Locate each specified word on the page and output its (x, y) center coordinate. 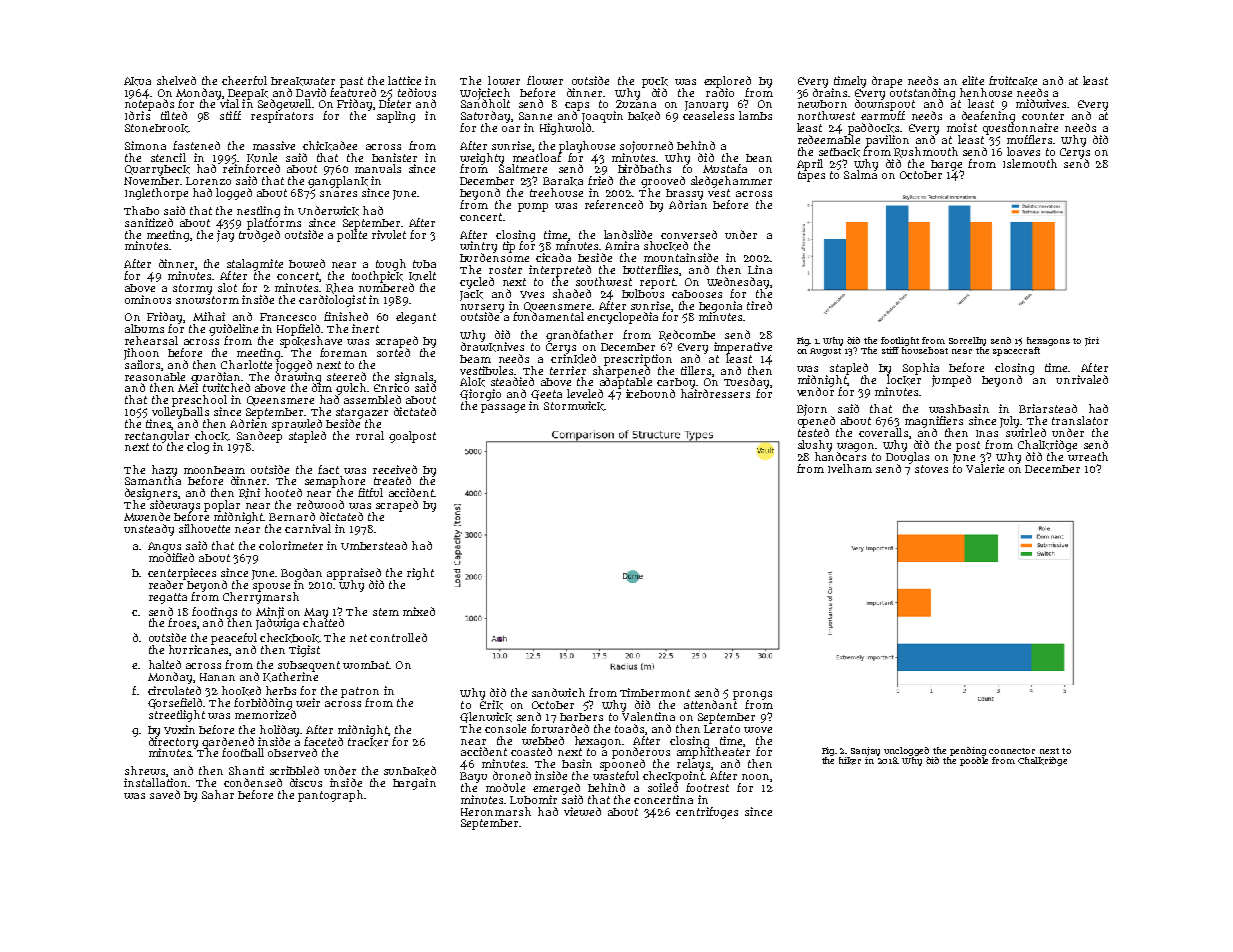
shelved (176, 80)
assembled (372, 399)
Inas (987, 433)
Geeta (546, 395)
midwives (1041, 103)
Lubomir (533, 799)
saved (165, 794)
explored (727, 82)
